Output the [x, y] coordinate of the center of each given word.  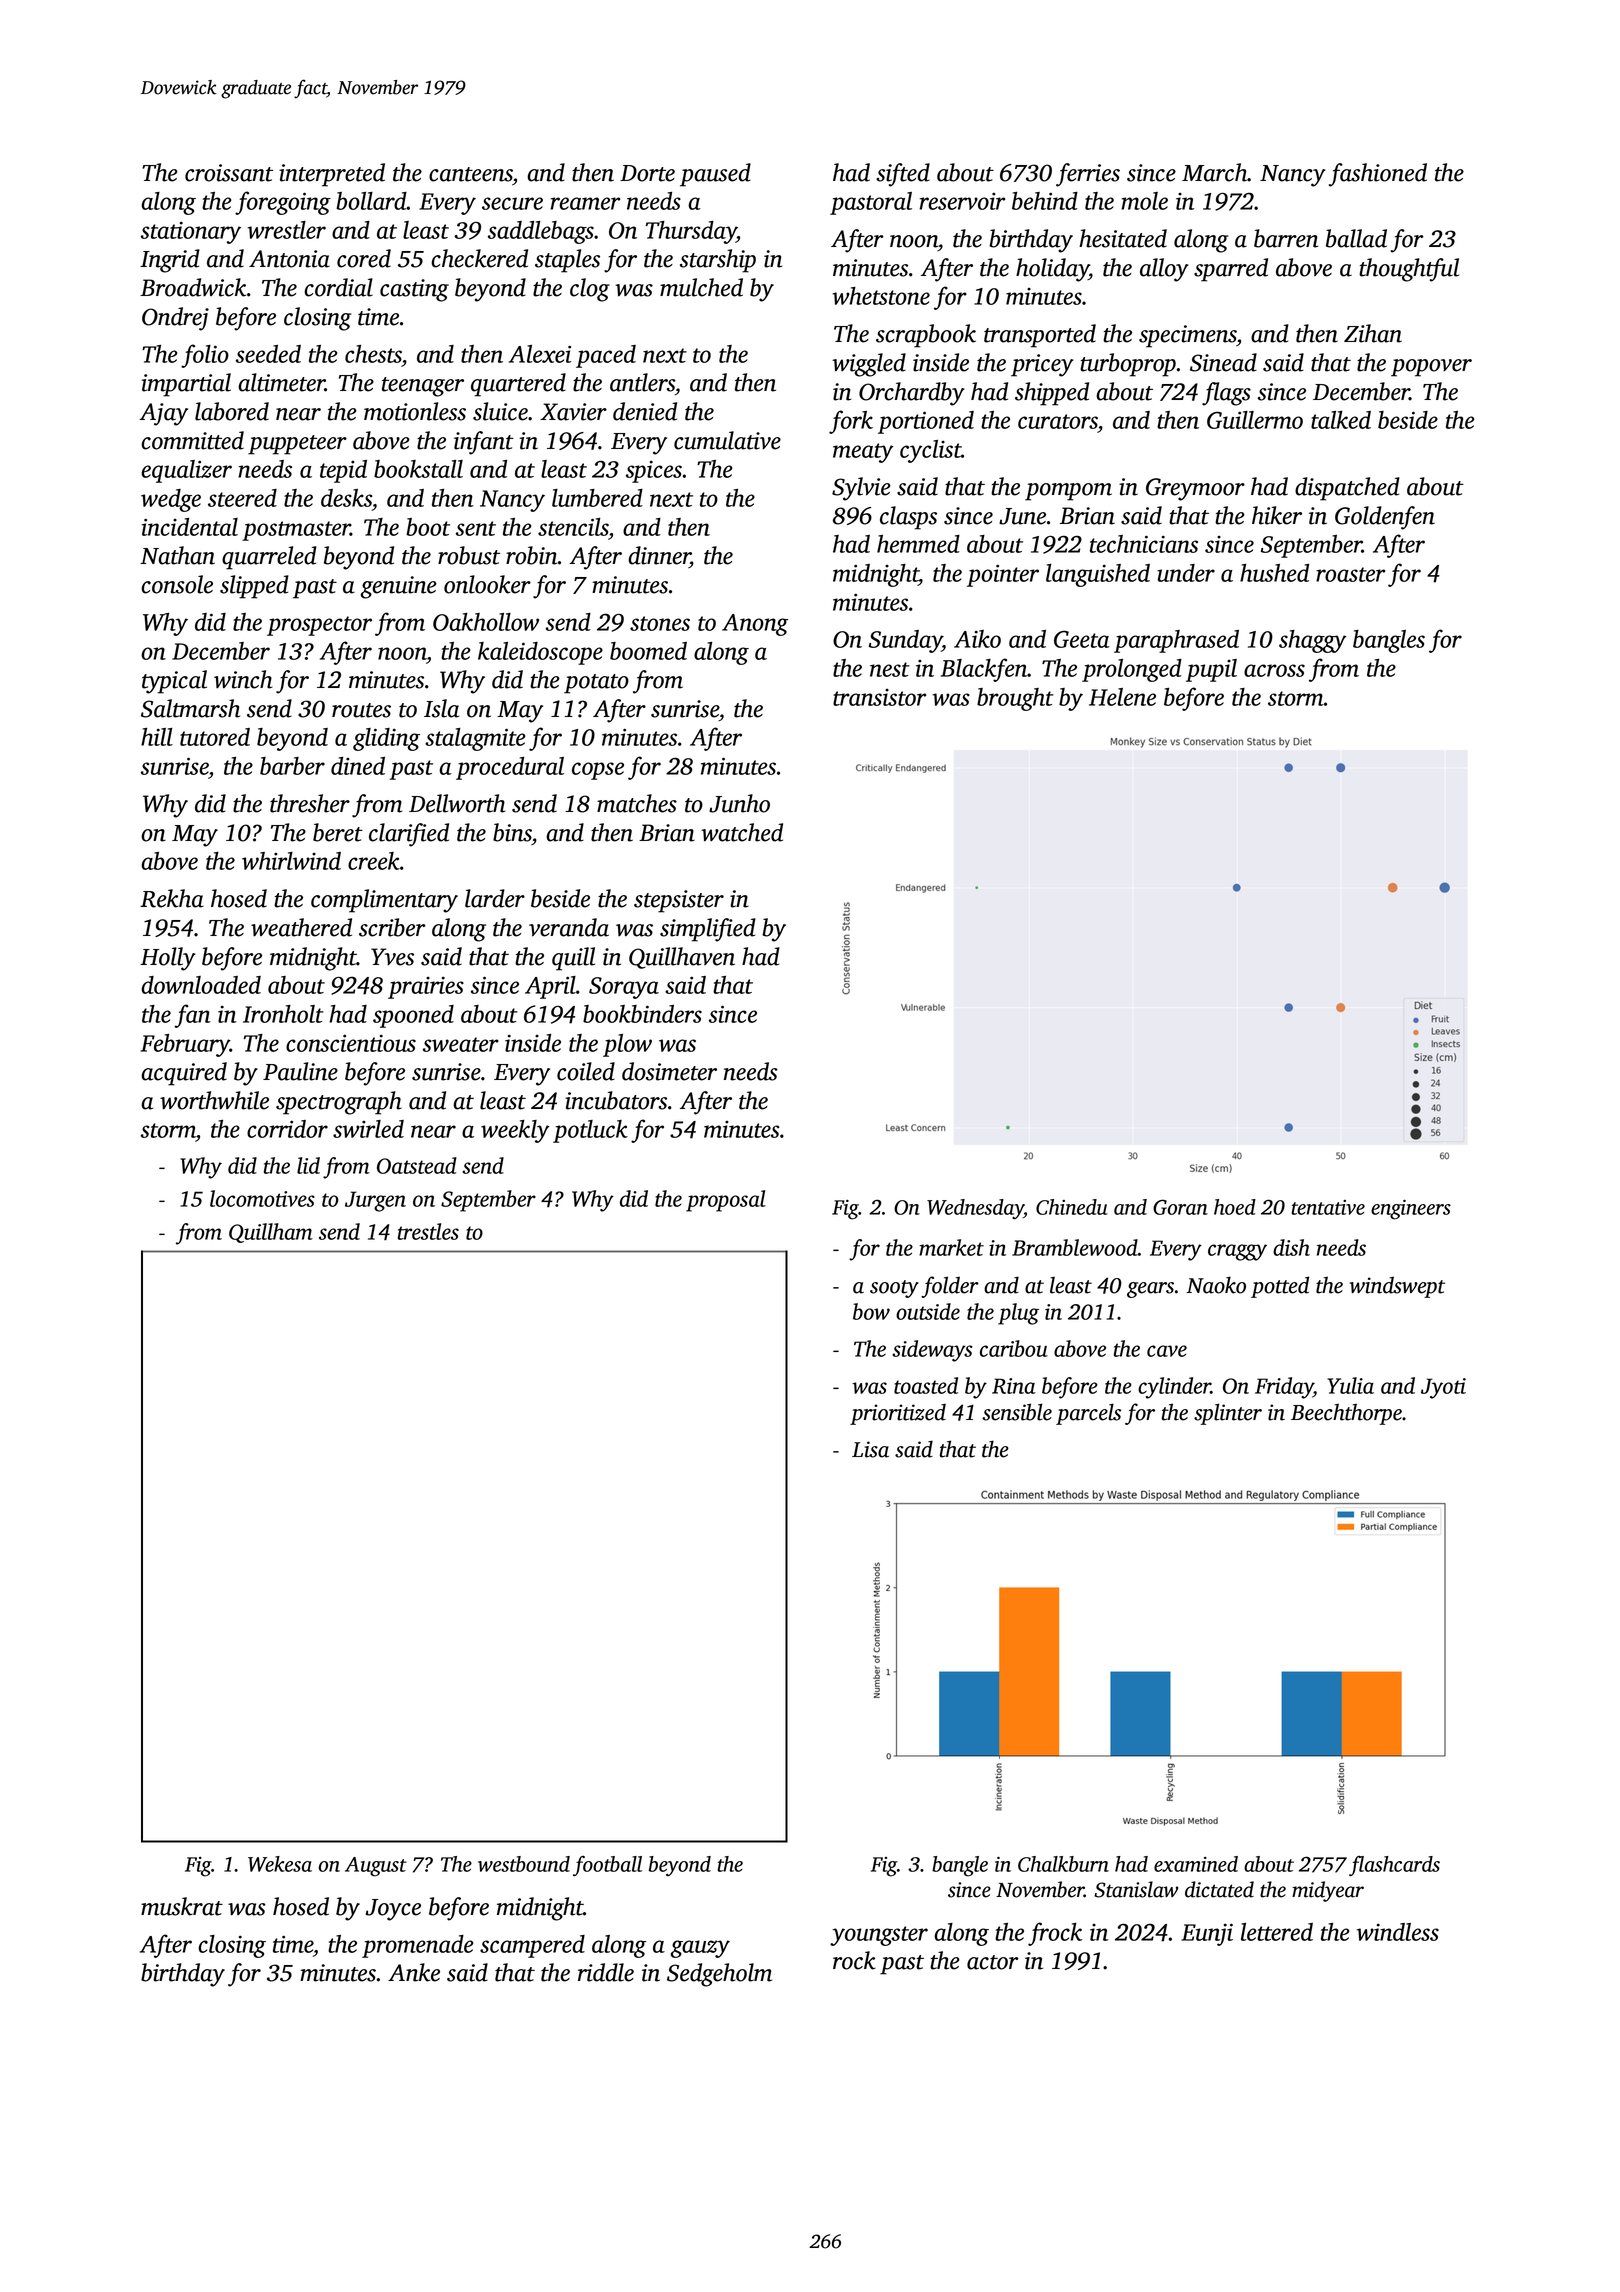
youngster [879, 1936]
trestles [428, 1231]
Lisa [870, 1449]
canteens [471, 174]
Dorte [647, 173]
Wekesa [280, 1864]
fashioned [1378, 175]
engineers [1411, 1210]
